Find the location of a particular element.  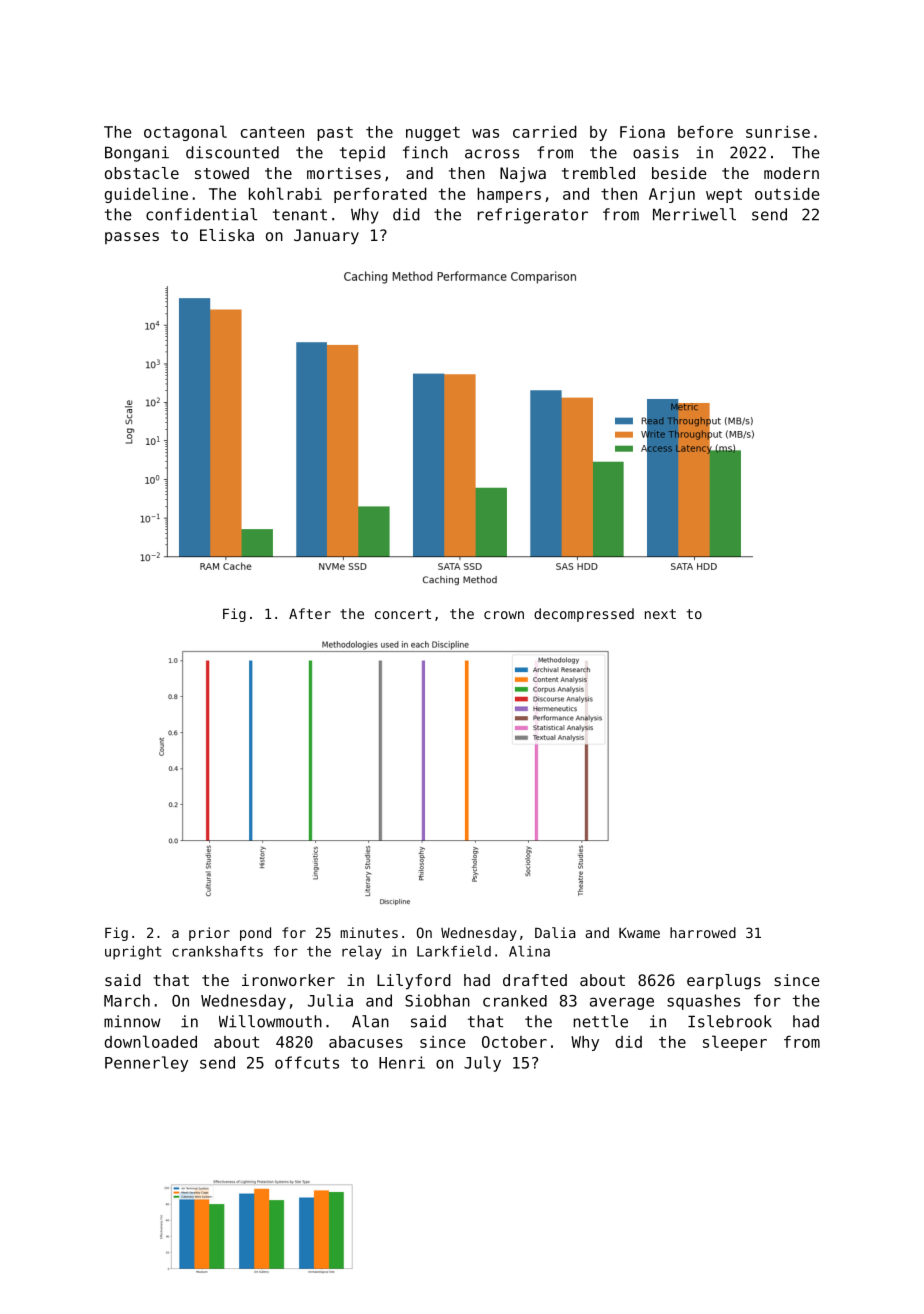

carried is located at coordinates (545, 132).
